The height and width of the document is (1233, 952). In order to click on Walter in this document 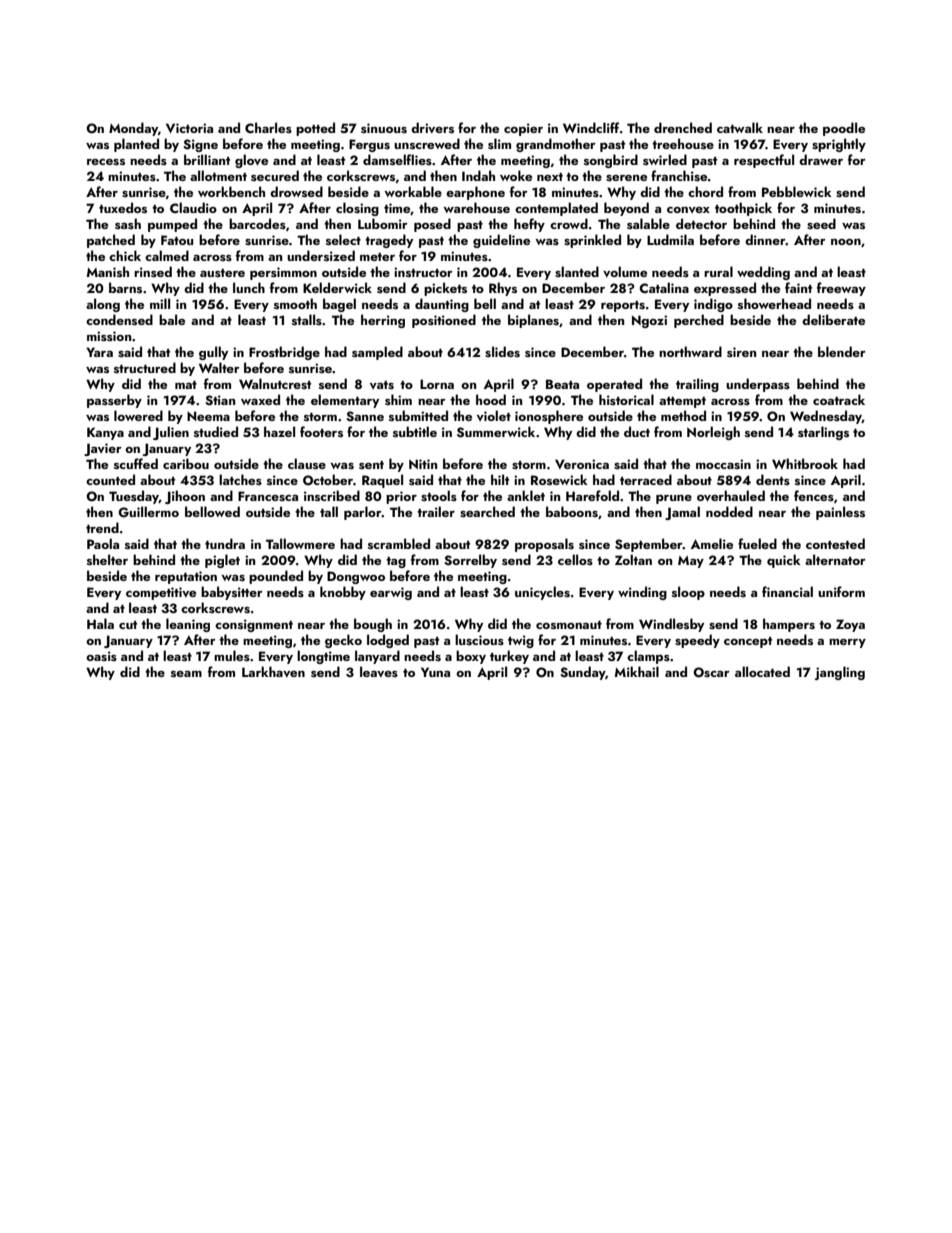, I will do `click(219, 367)`.
